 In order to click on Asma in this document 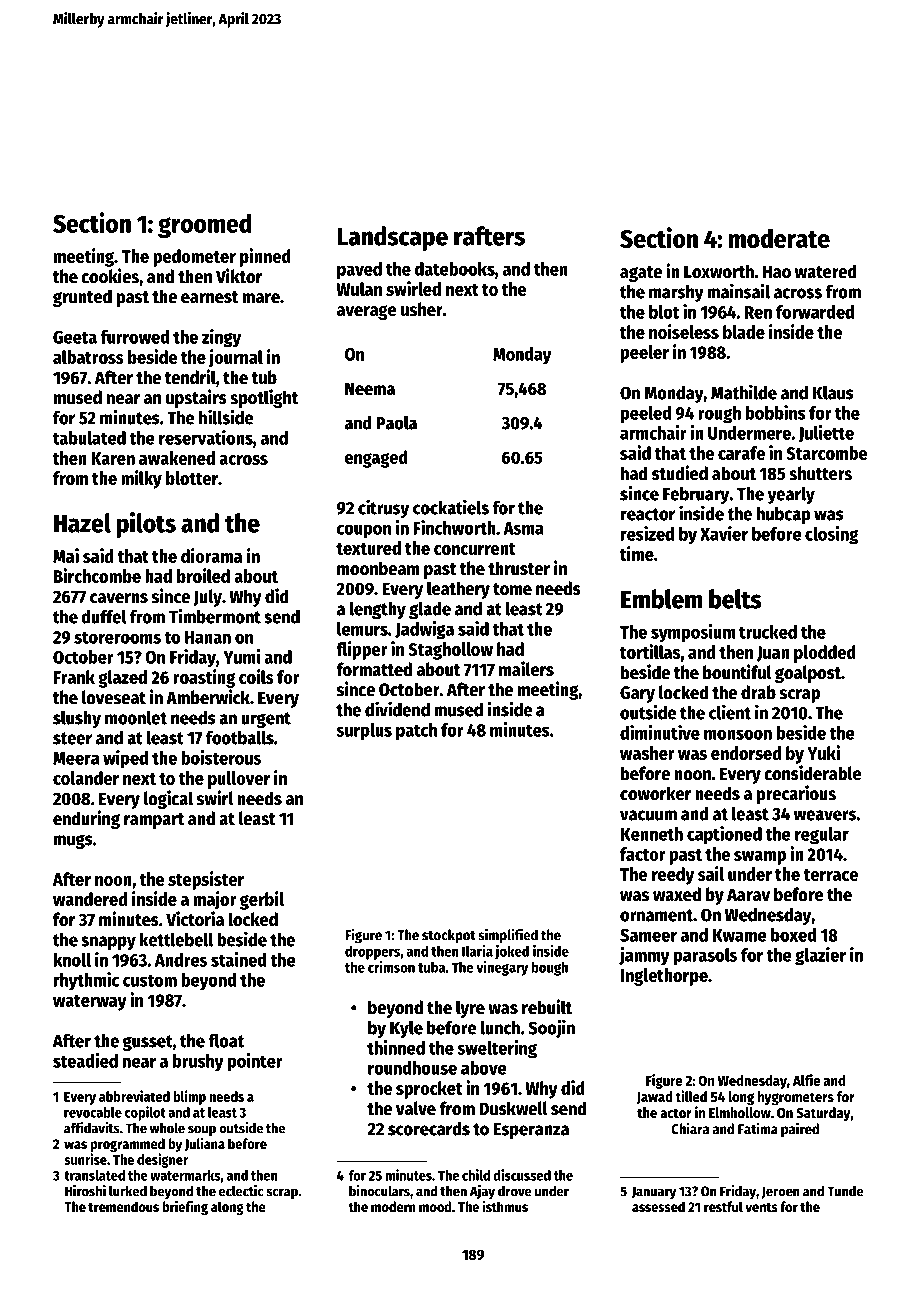, I will do `click(523, 528)`.
